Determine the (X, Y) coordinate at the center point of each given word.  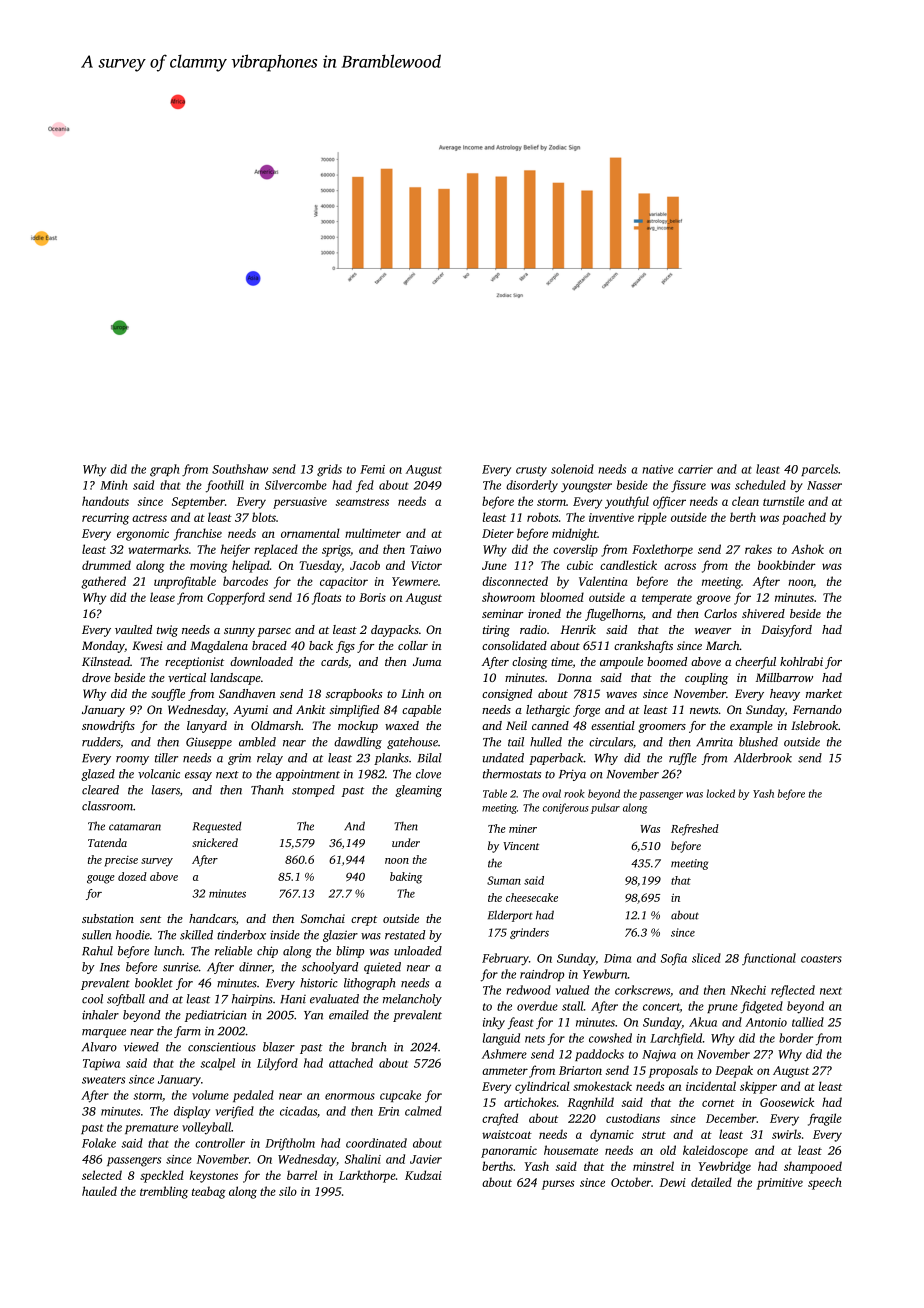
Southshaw (240, 469)
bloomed (562, 597)
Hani (293, 999)
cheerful (755, 663)
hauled (99, 1191)
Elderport (510, 916)
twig (167, 631)
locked (720, 793)
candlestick (628, 565)
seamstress (362, 502)
